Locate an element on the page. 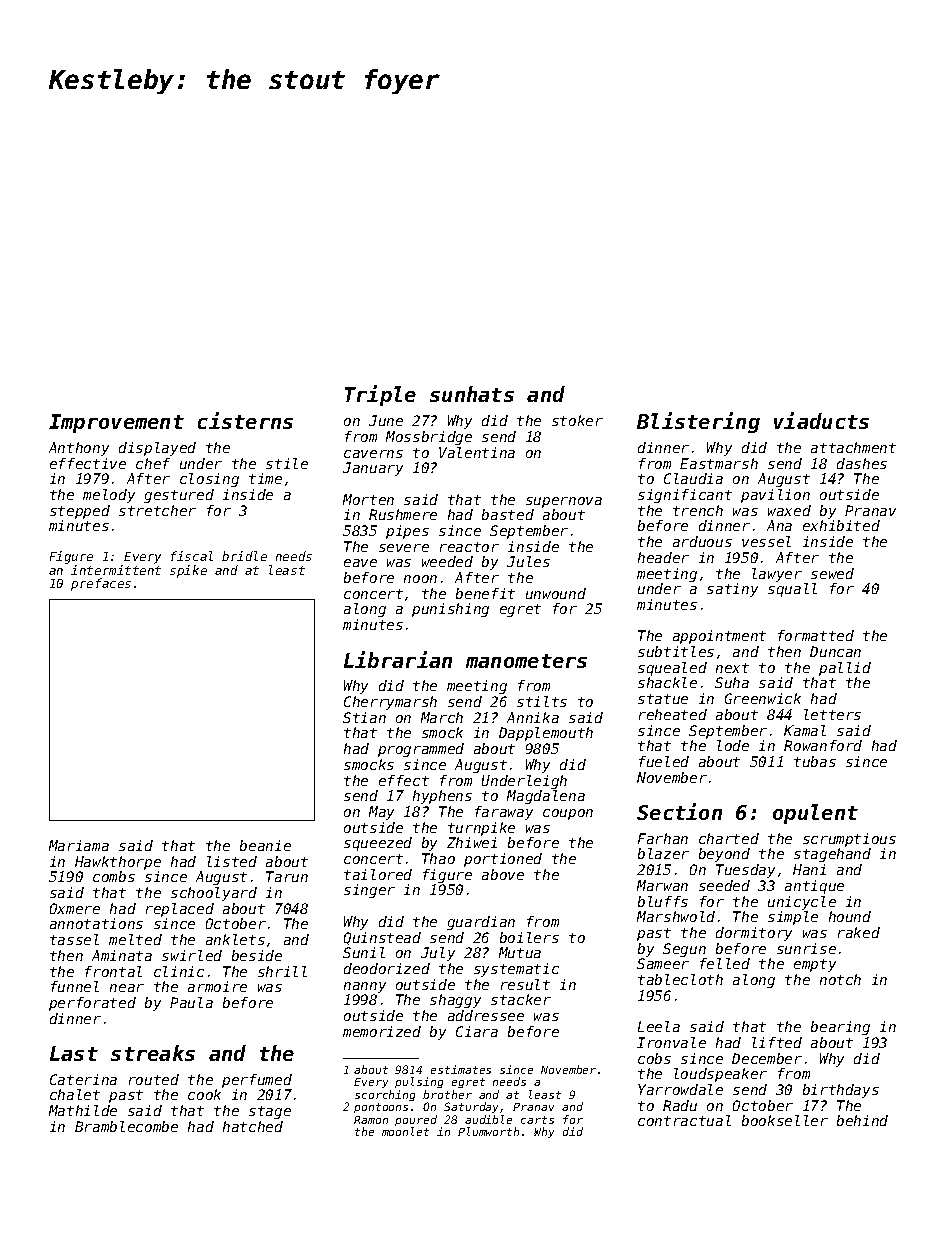  bridle is located at coordinates (244, 556).
